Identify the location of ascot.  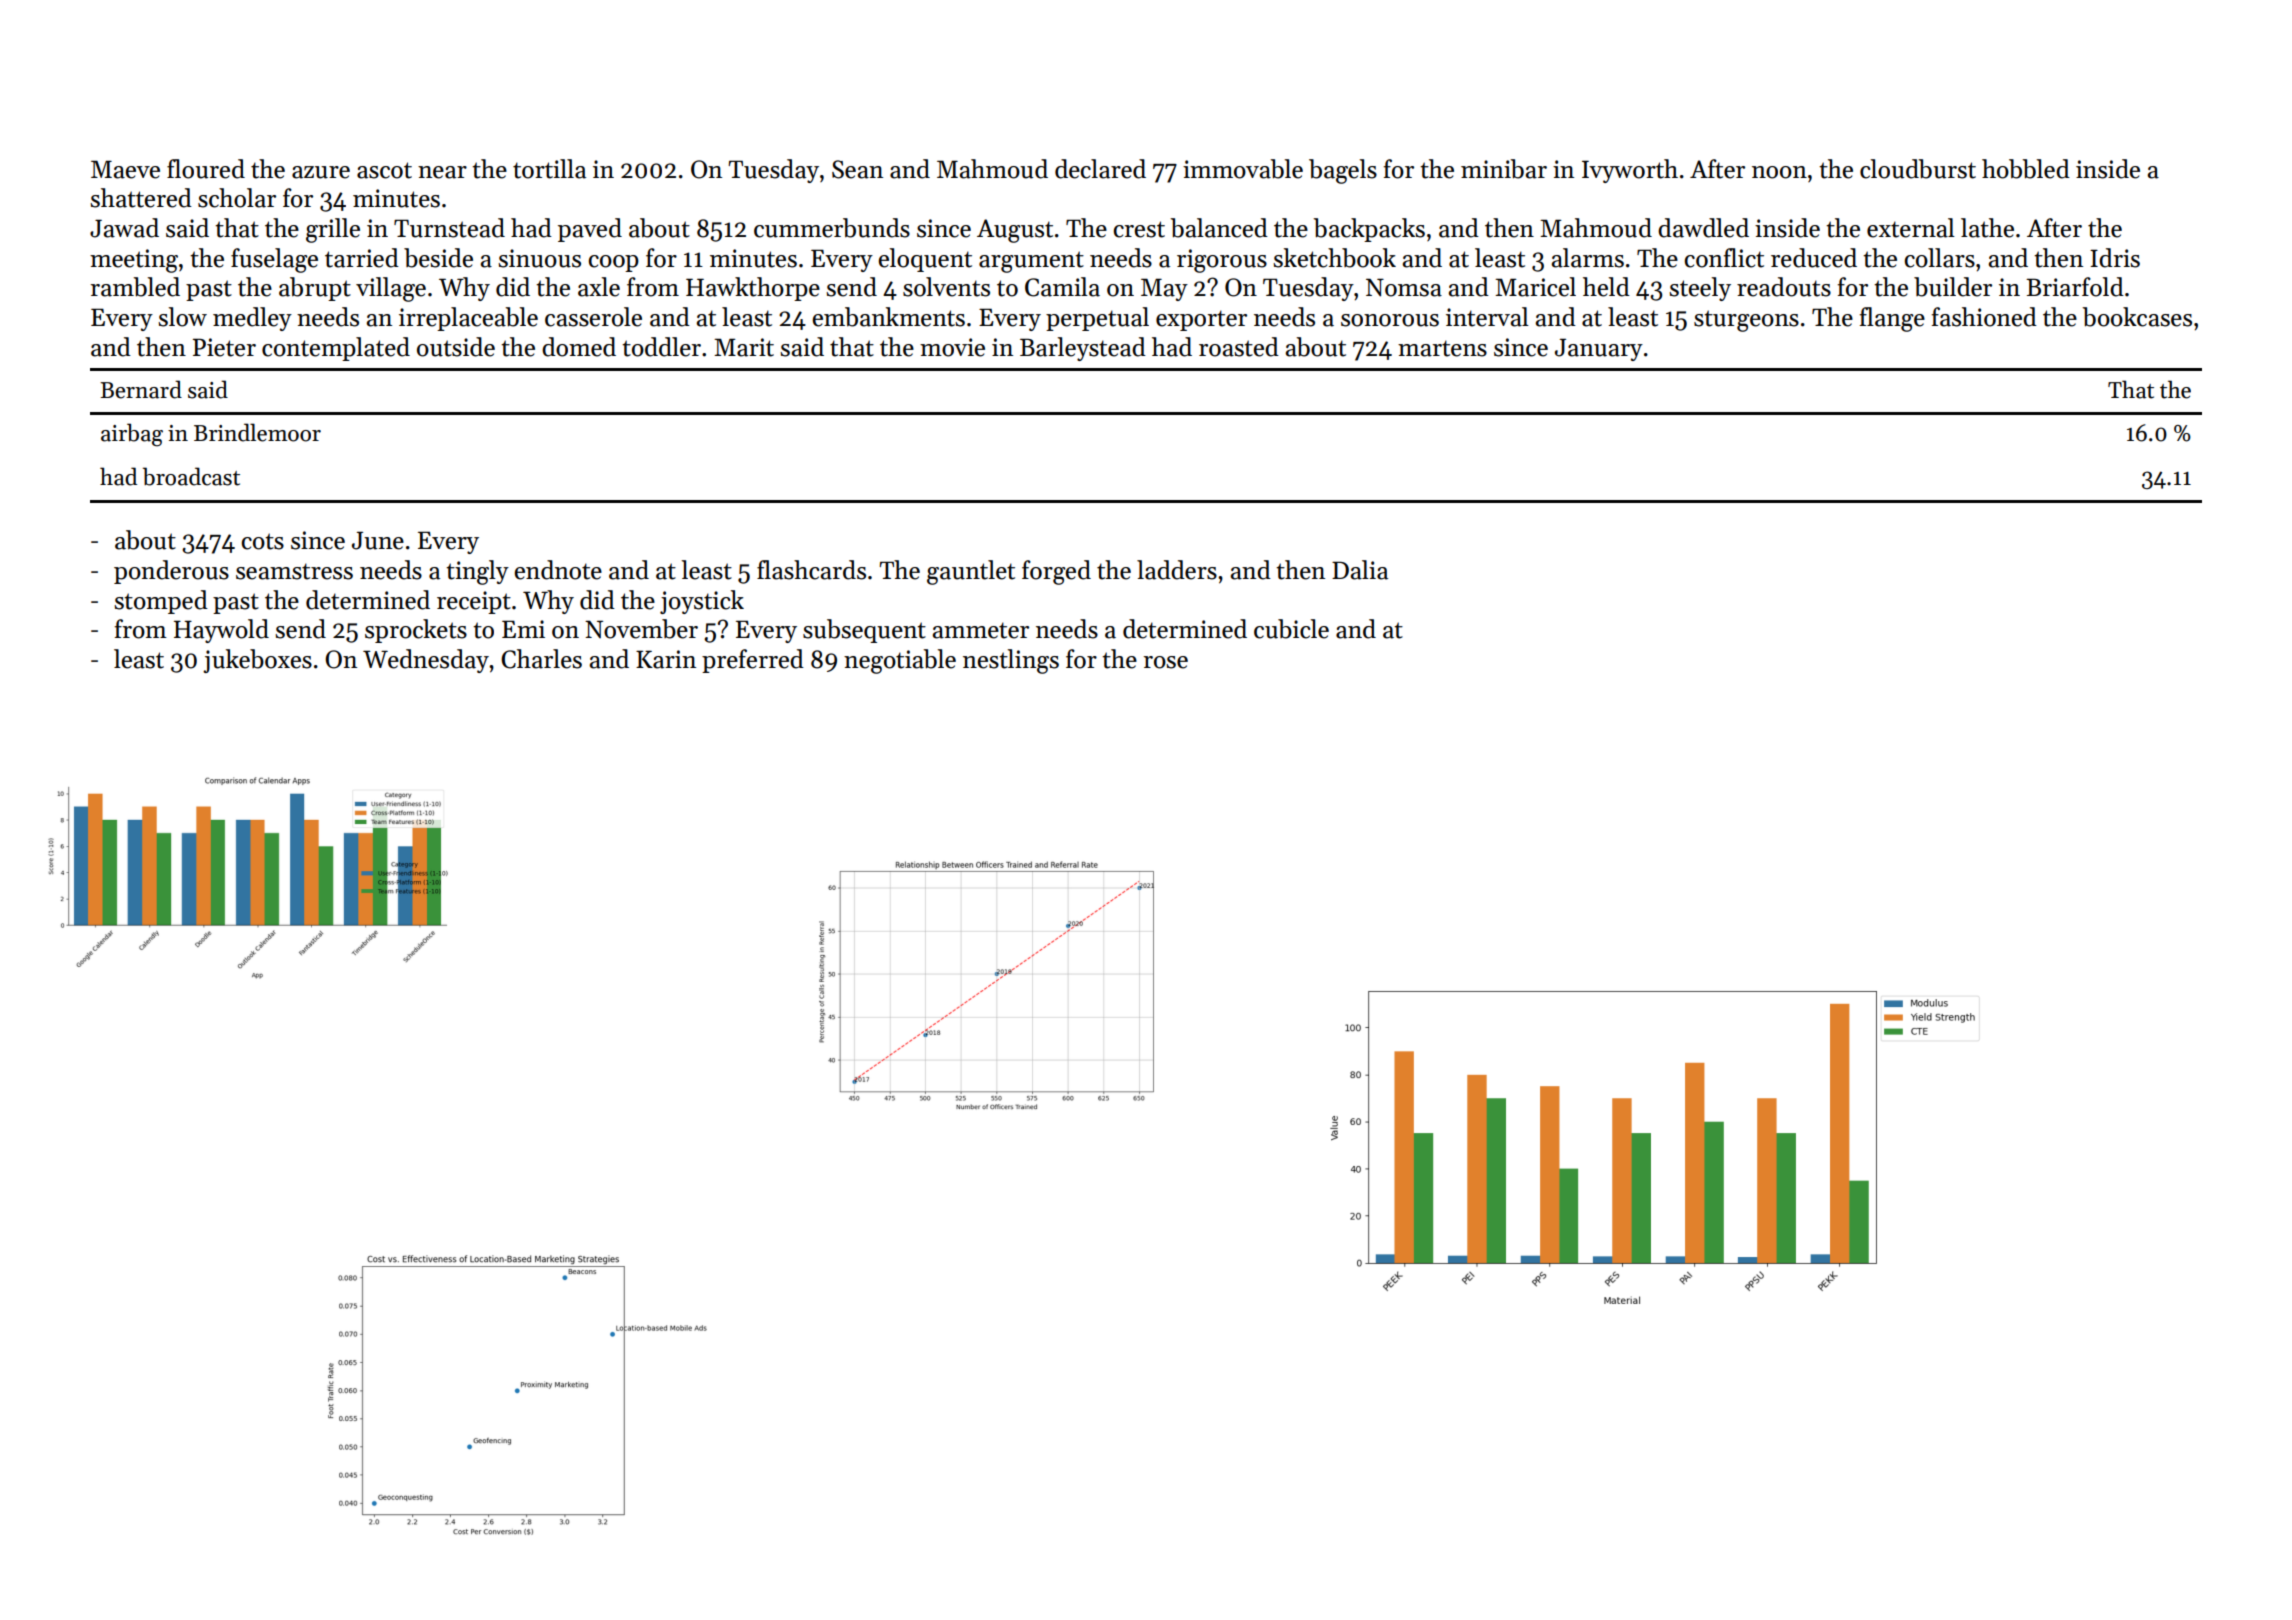
(384, 170).
